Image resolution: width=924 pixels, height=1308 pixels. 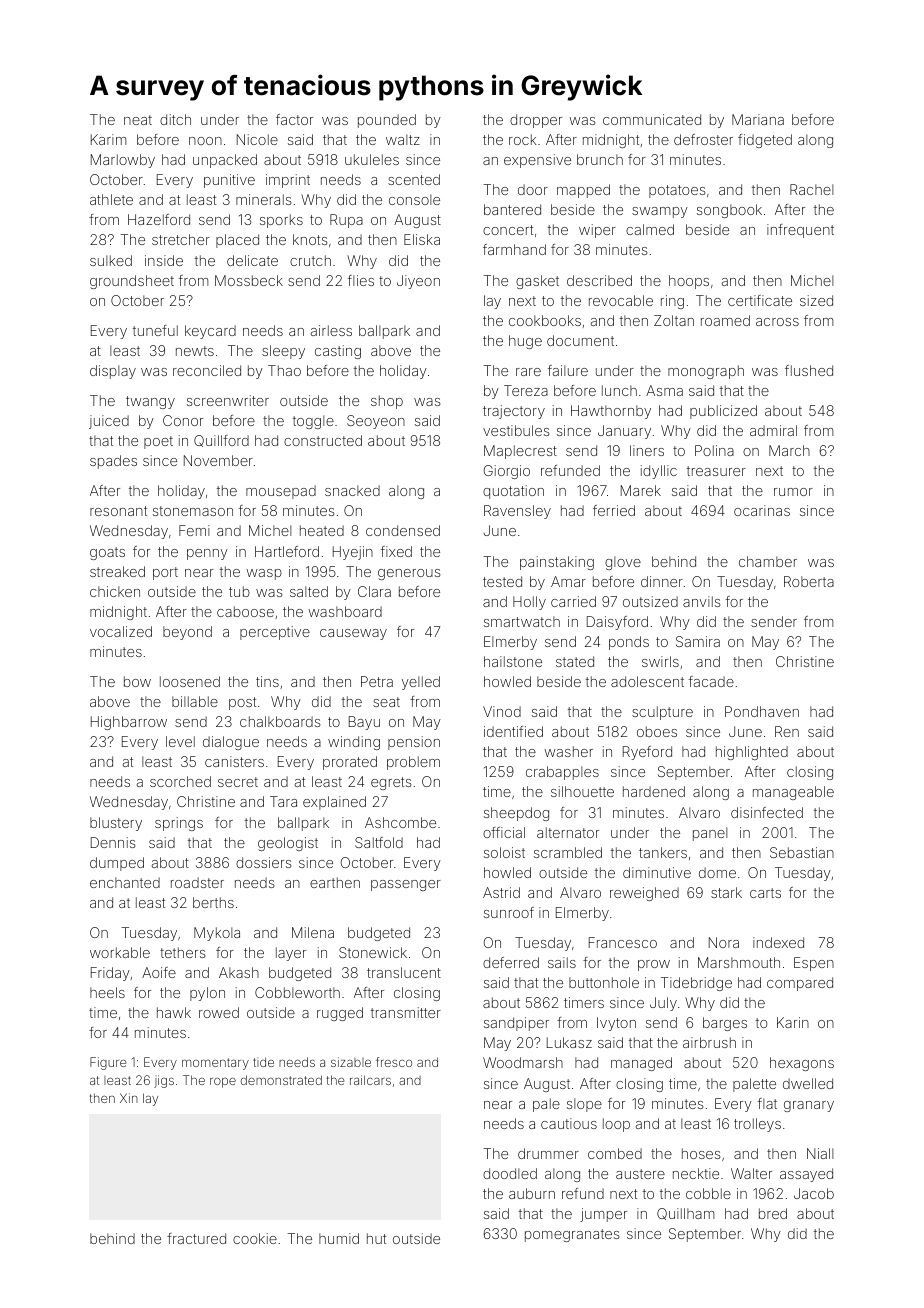 What do you see at coordinates (654, 791) in the image?
I see `hardened` at bounding box center [654, 791].
